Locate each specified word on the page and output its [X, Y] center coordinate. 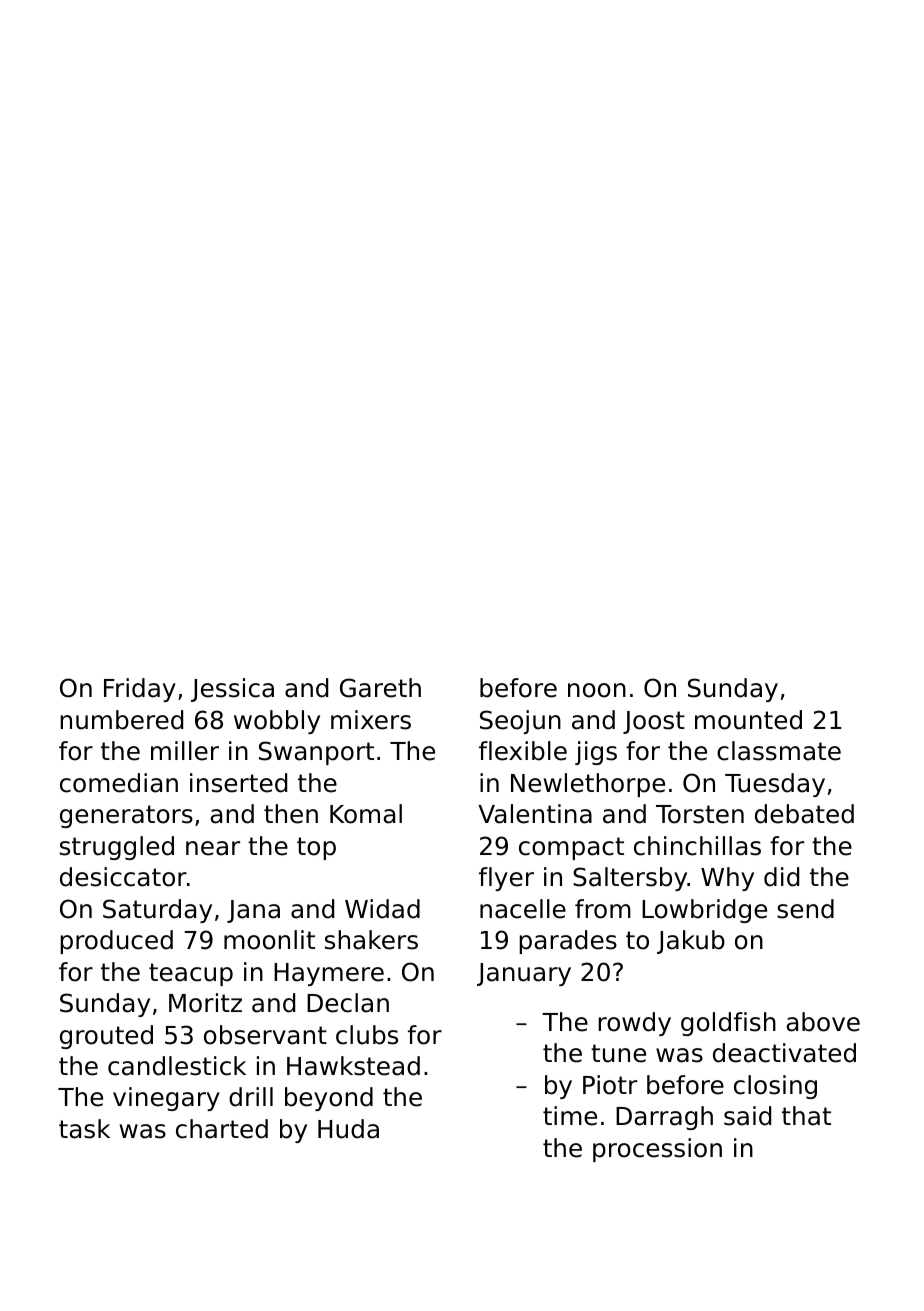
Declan [348, 1003]
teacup [191, 974]
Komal [366, 814]
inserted [238, 783]
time [570, 1116]
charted [222, 1129]
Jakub [691, 942]
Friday [140, 690]
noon [597, 690]
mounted [748, 720]
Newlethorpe [588, 785]
